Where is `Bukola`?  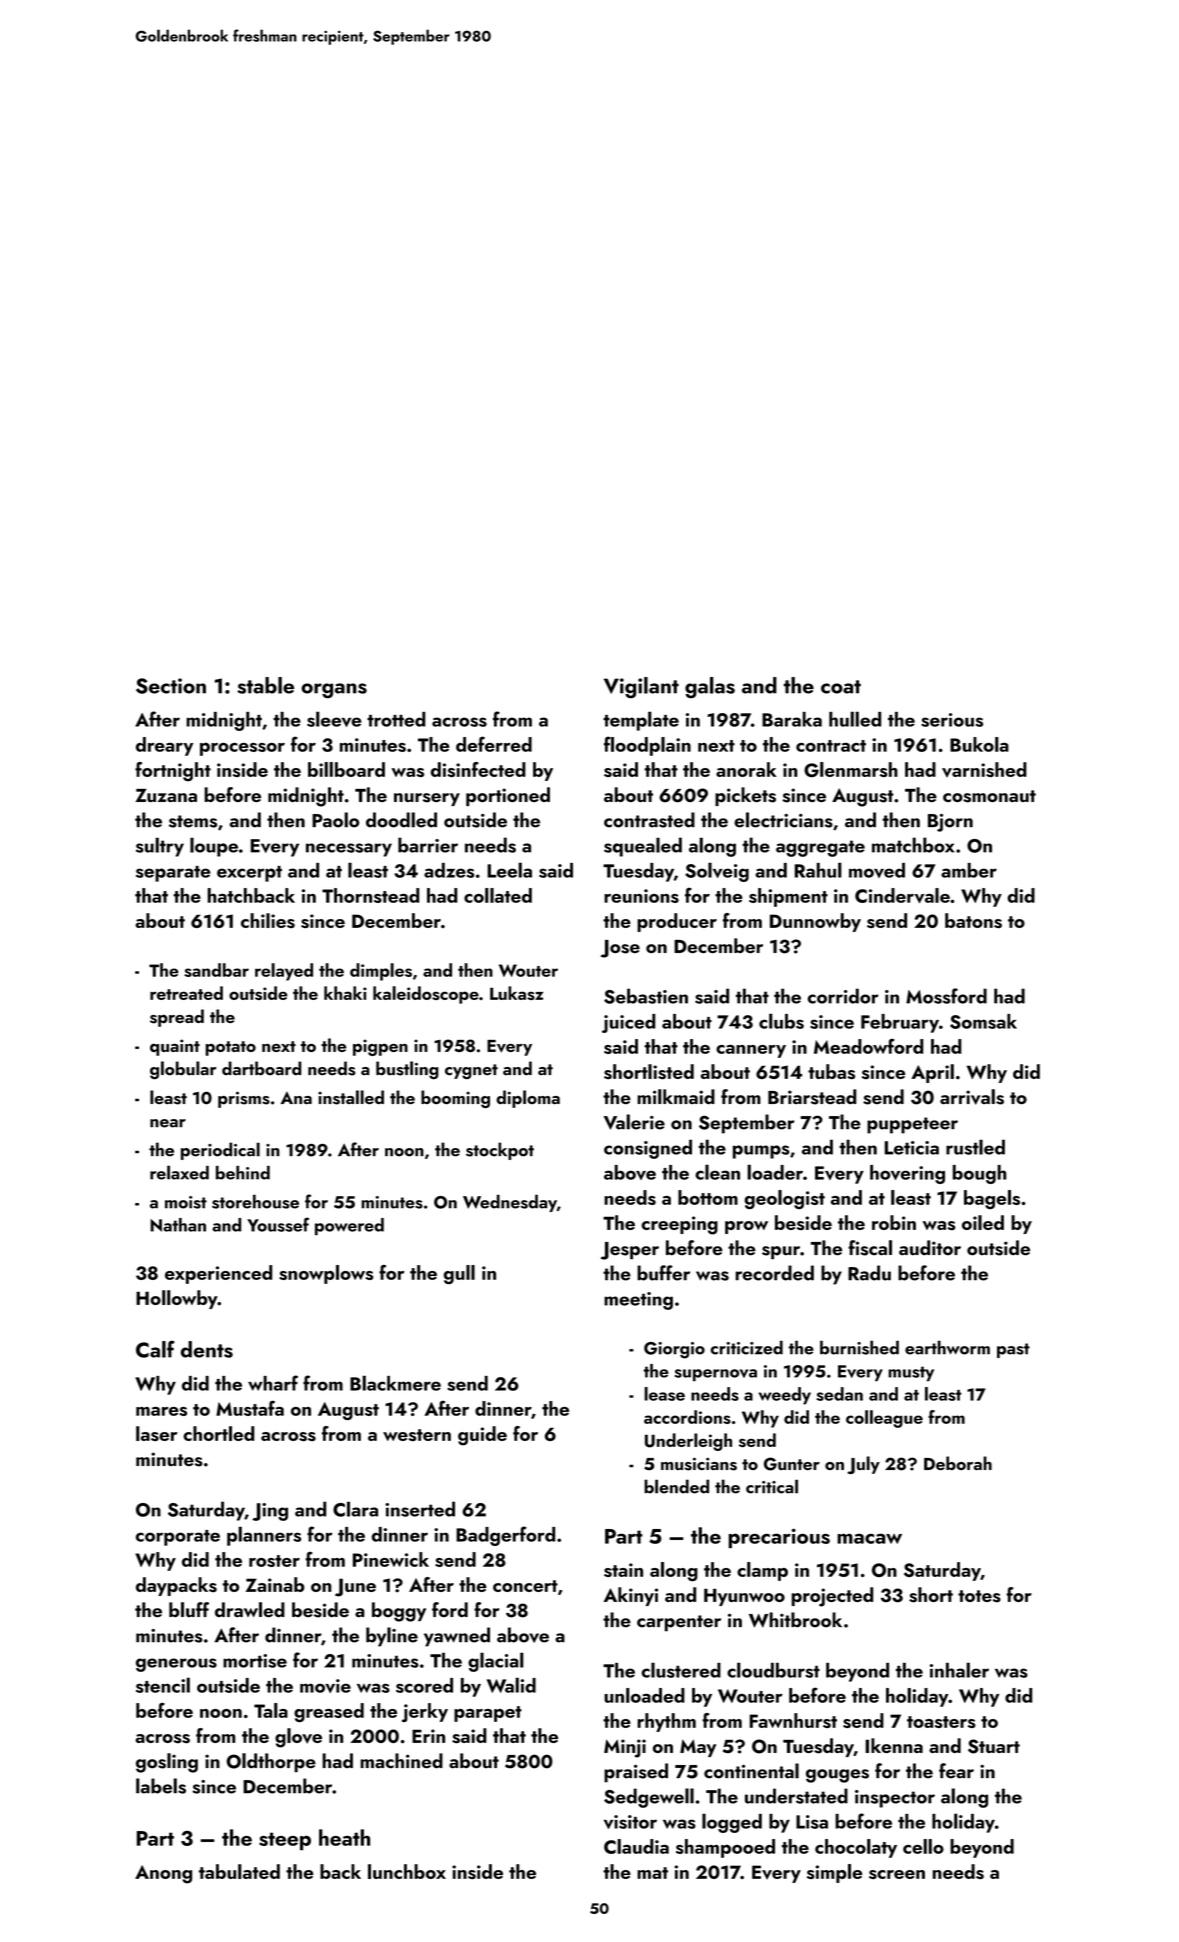
Bukola is located at coordinates (979, 744).
